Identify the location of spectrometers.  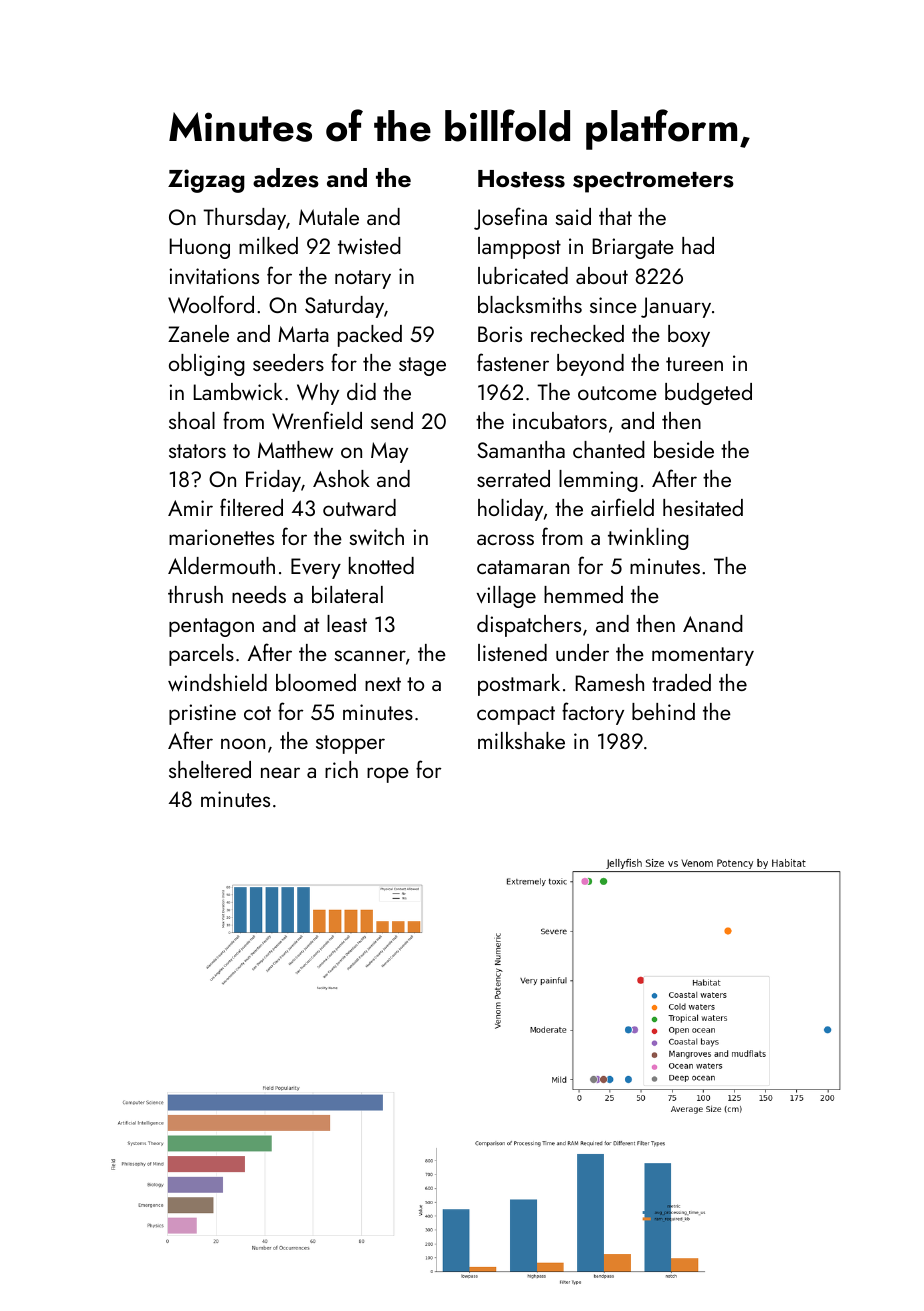
(653, 182).
